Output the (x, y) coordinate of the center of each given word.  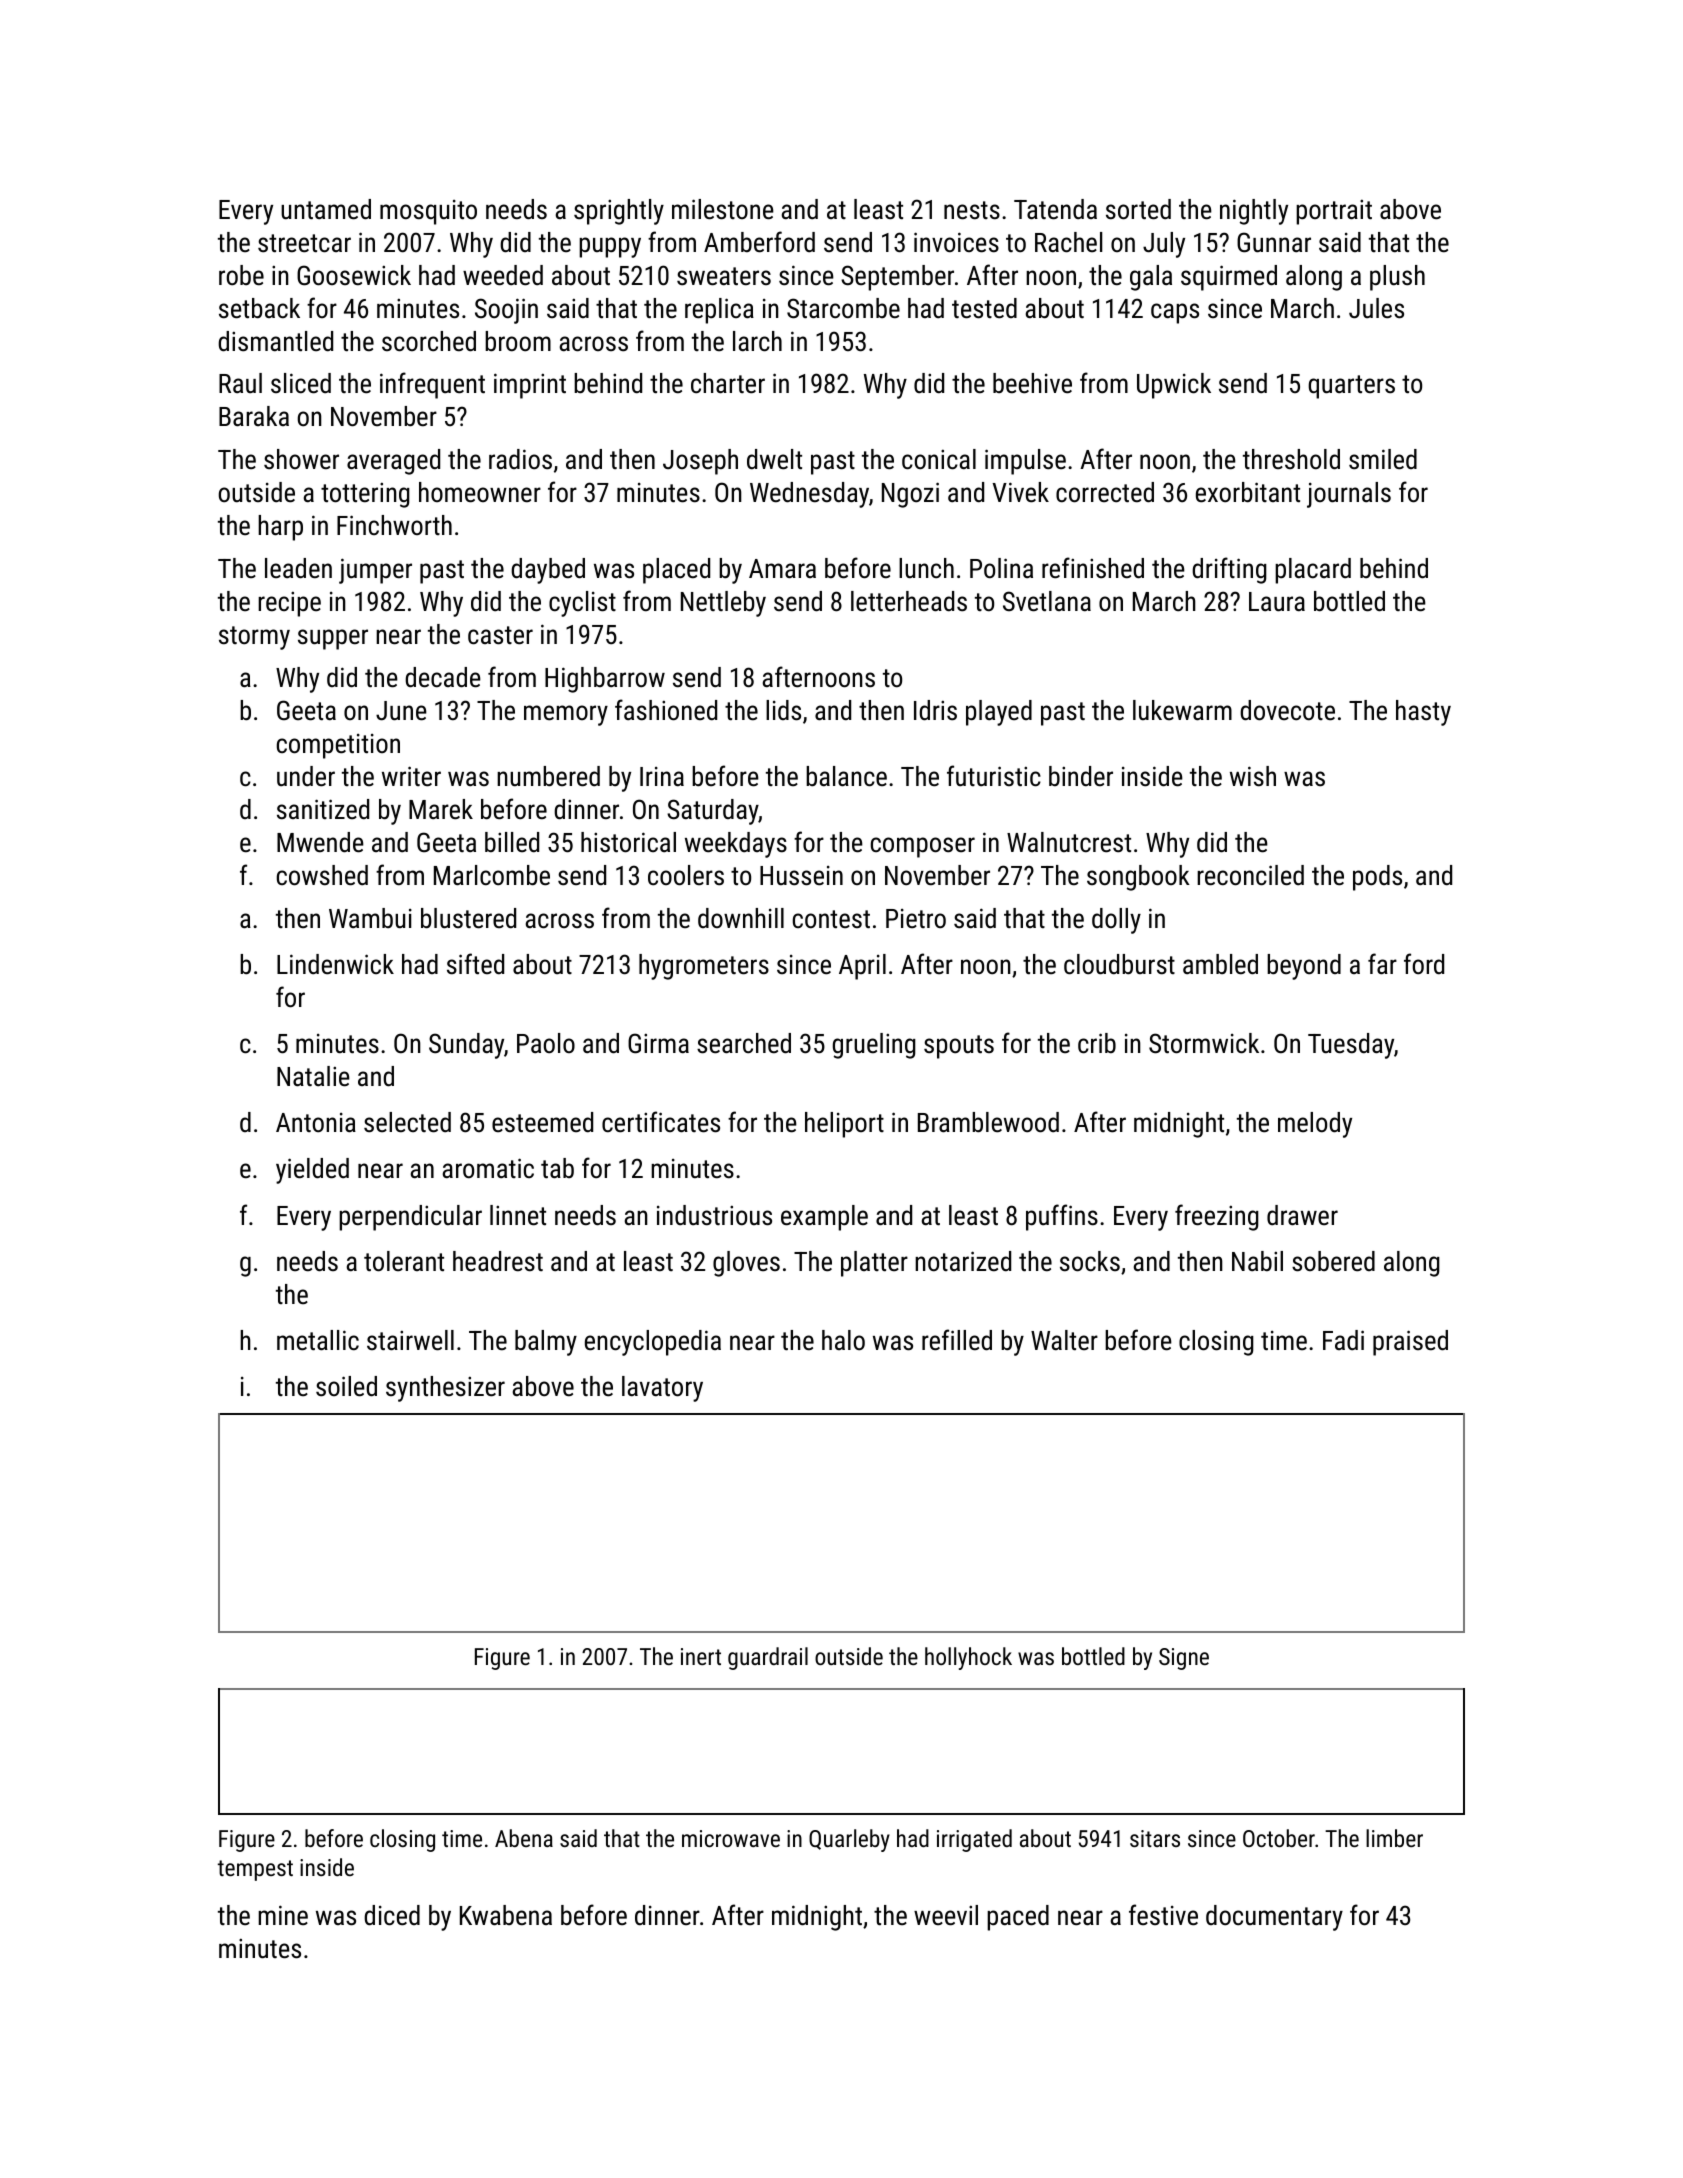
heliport (844, 1125)
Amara (782, 569)
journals (1349, 495)
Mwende (320, 842)
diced (392, 1915)
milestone (723, 209)
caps (1175, 313)
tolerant (404, 1261)
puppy (610, 247)
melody (1315, 1125)
